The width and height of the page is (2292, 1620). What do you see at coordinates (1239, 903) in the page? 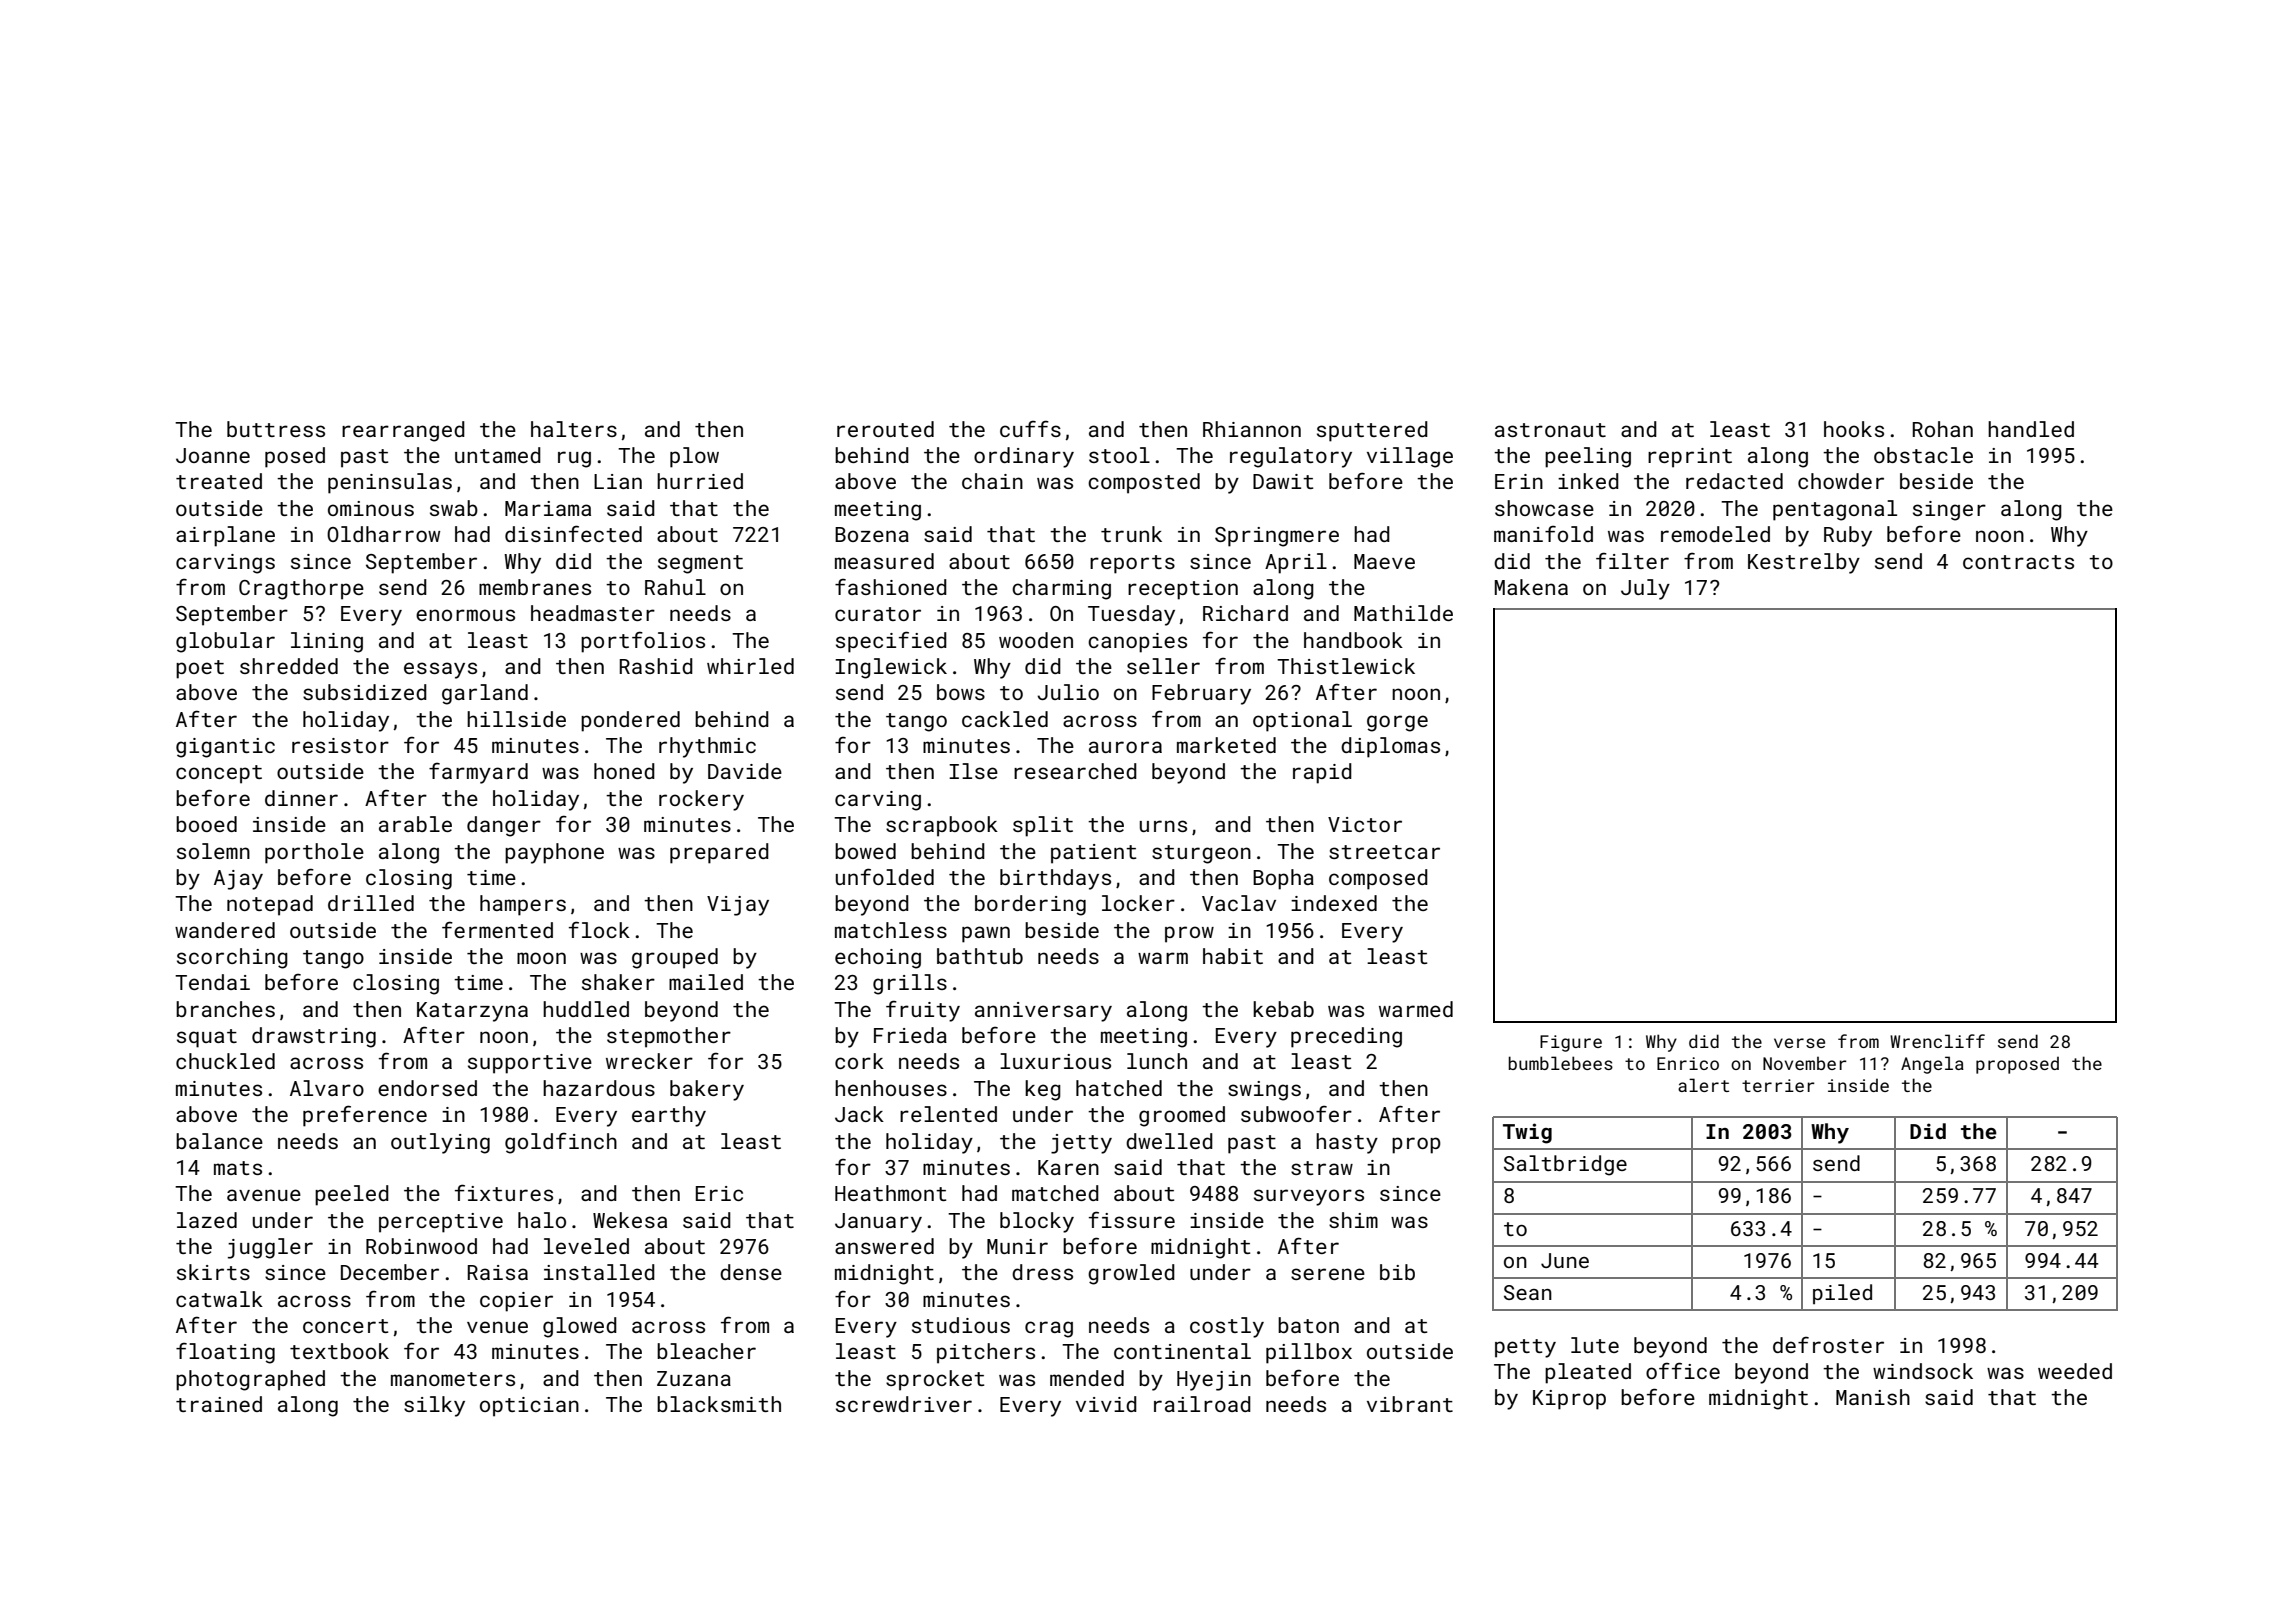
I see `Vaclav` at bounding box center [1239, 903].
